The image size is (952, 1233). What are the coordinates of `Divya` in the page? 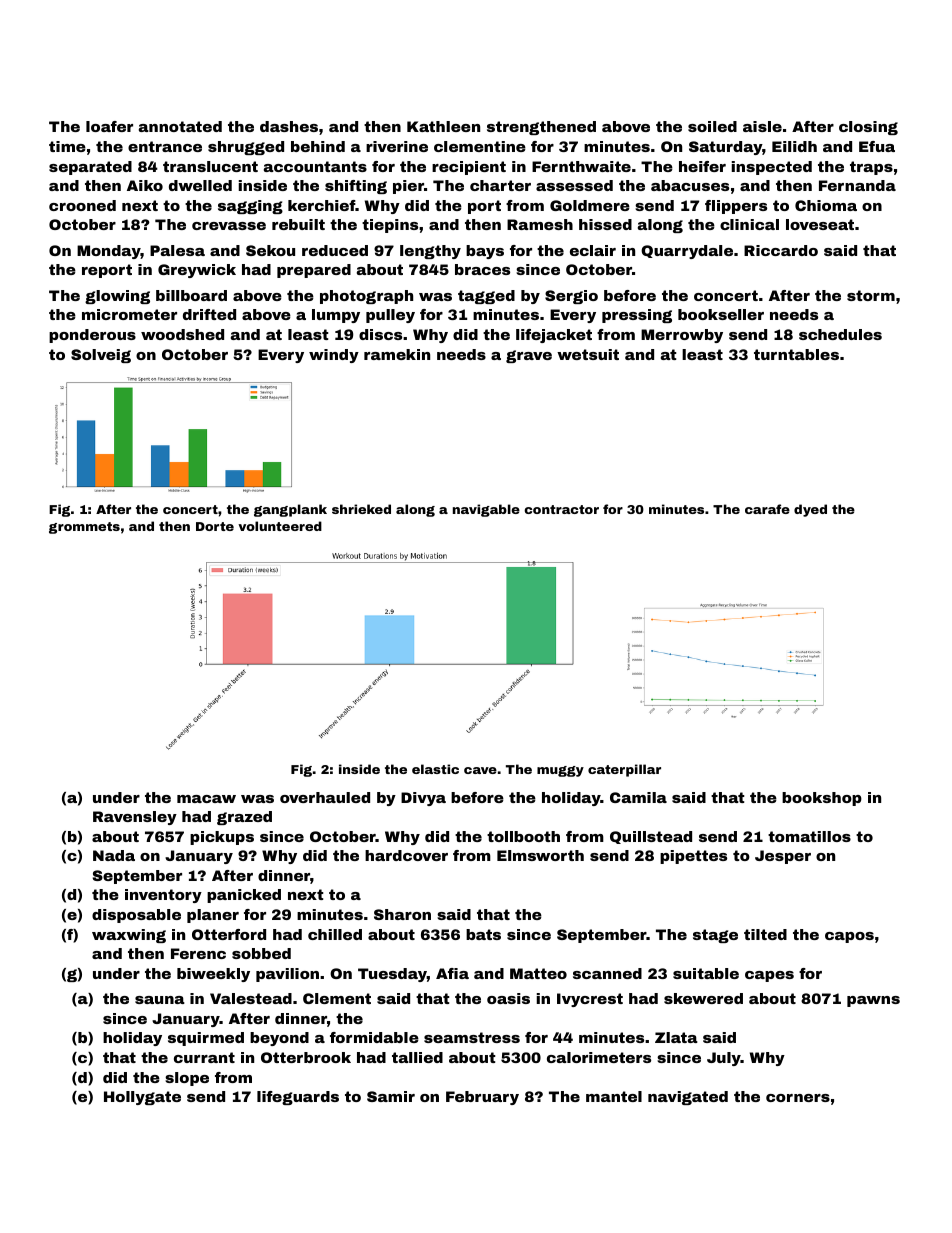 It's located at (423, 799).
